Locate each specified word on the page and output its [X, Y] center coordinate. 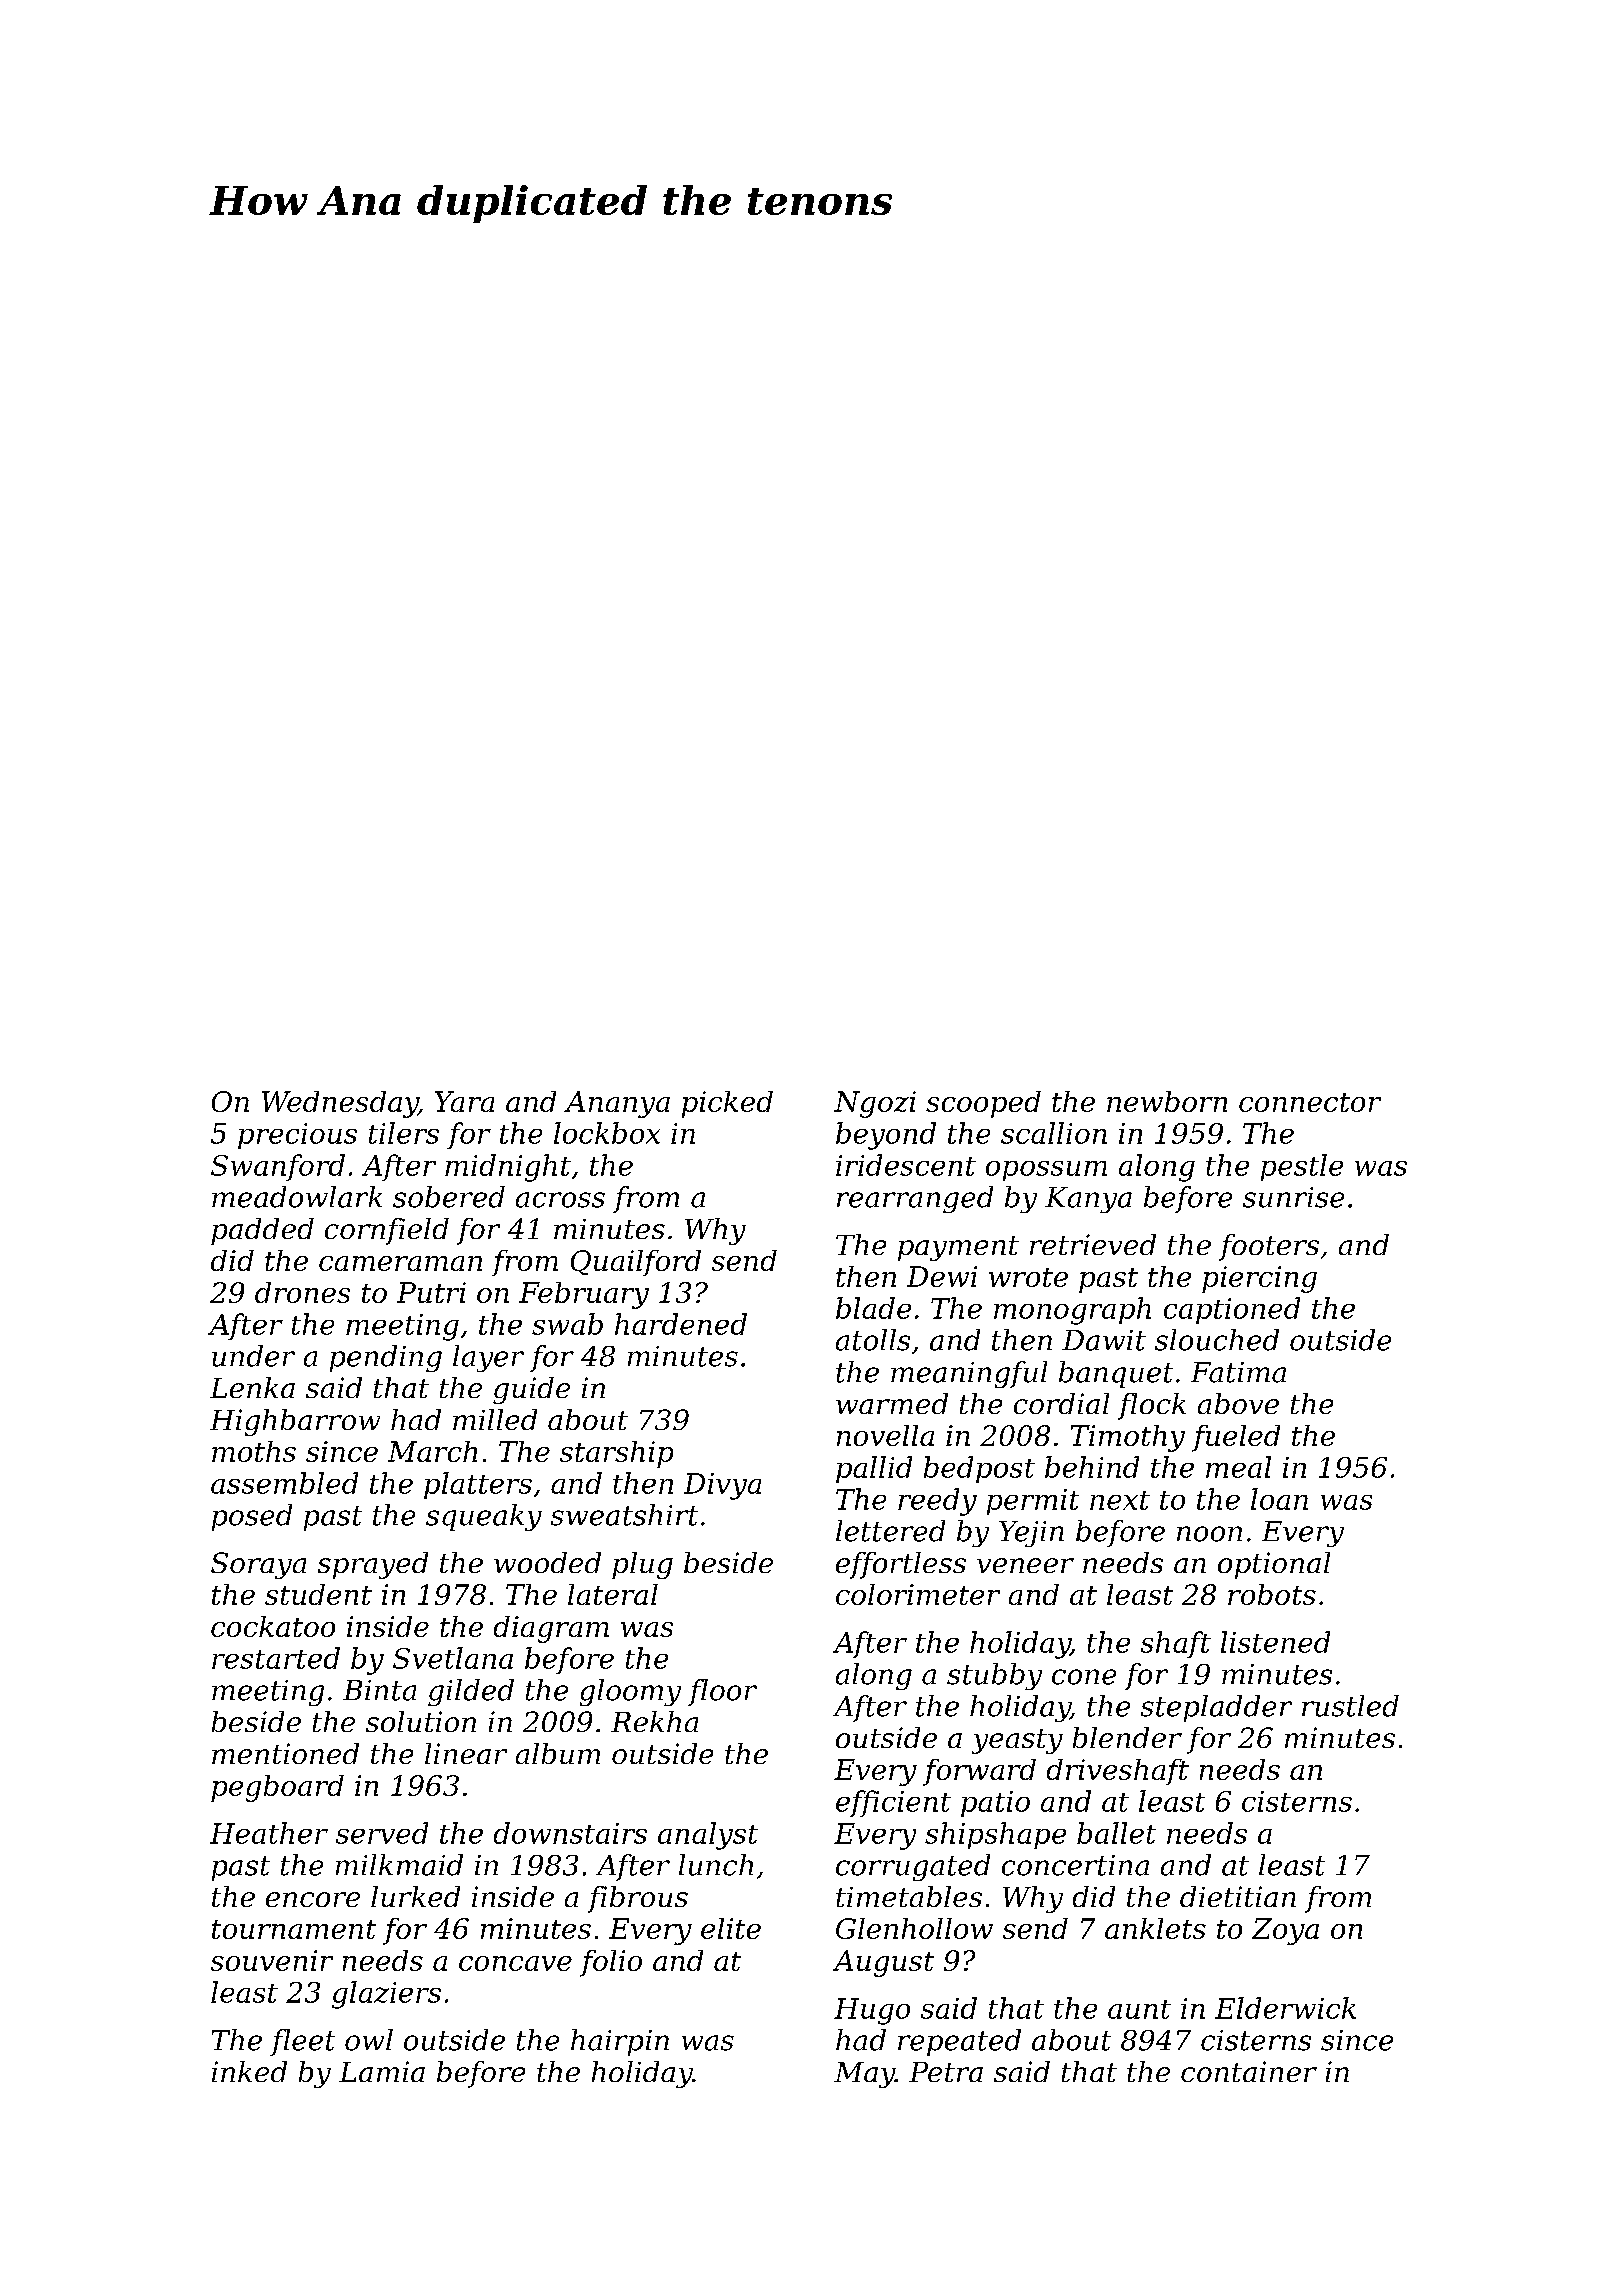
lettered [890, 1531]
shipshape [995, 1835]
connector [1310, 1102]
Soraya [258, 1565]
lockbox [607, 1133]
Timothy [1128, 1438]
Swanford [278, 1167]
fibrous [638, 1899]
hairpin [620, 2042]
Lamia [382, 2071]
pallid [874, 1469]
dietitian [1238, 1896]
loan [1279, 1499]
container [1249, 2071]
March [432, 1451]
